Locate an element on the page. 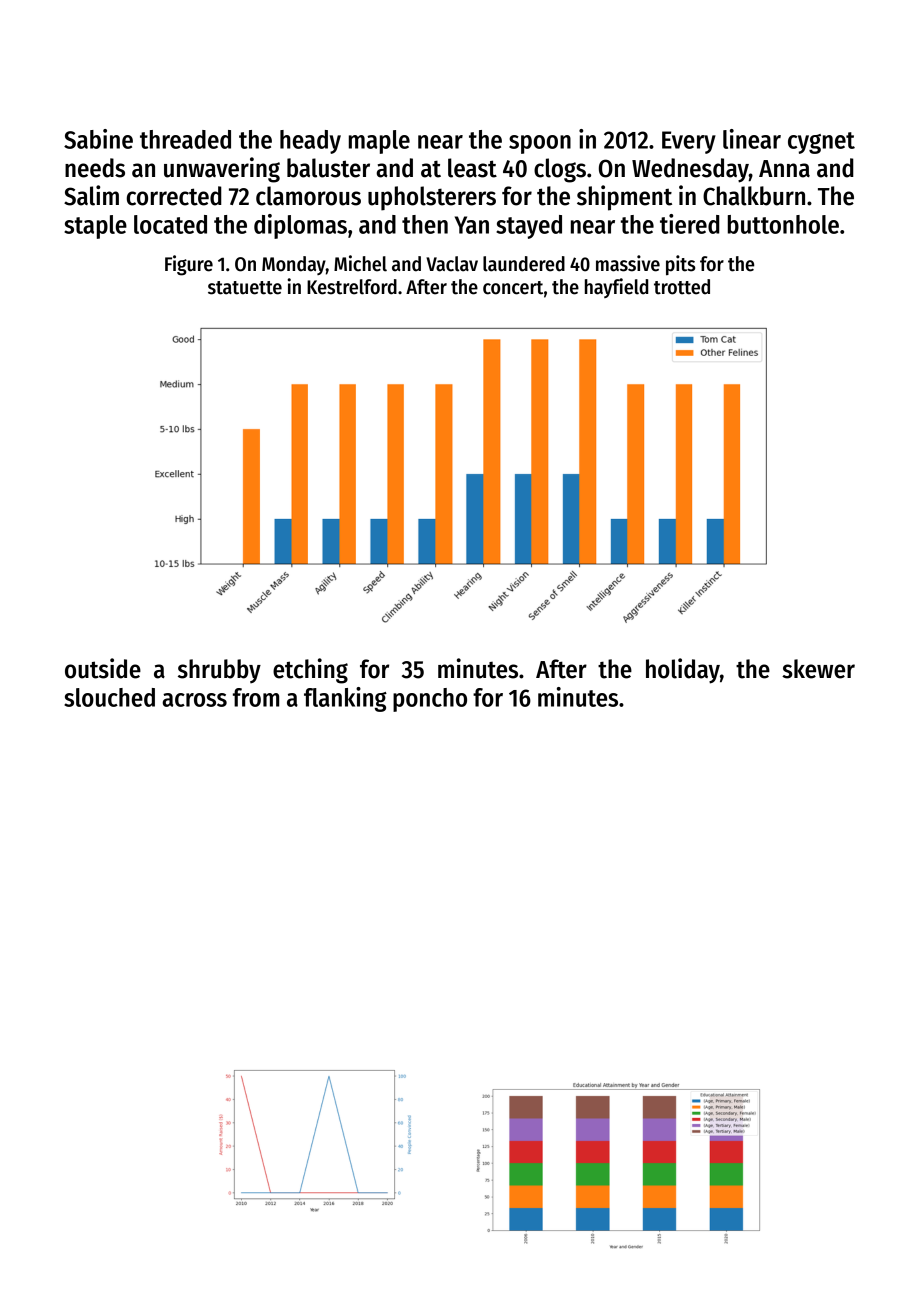  across is located at coordinates (194, 700).
